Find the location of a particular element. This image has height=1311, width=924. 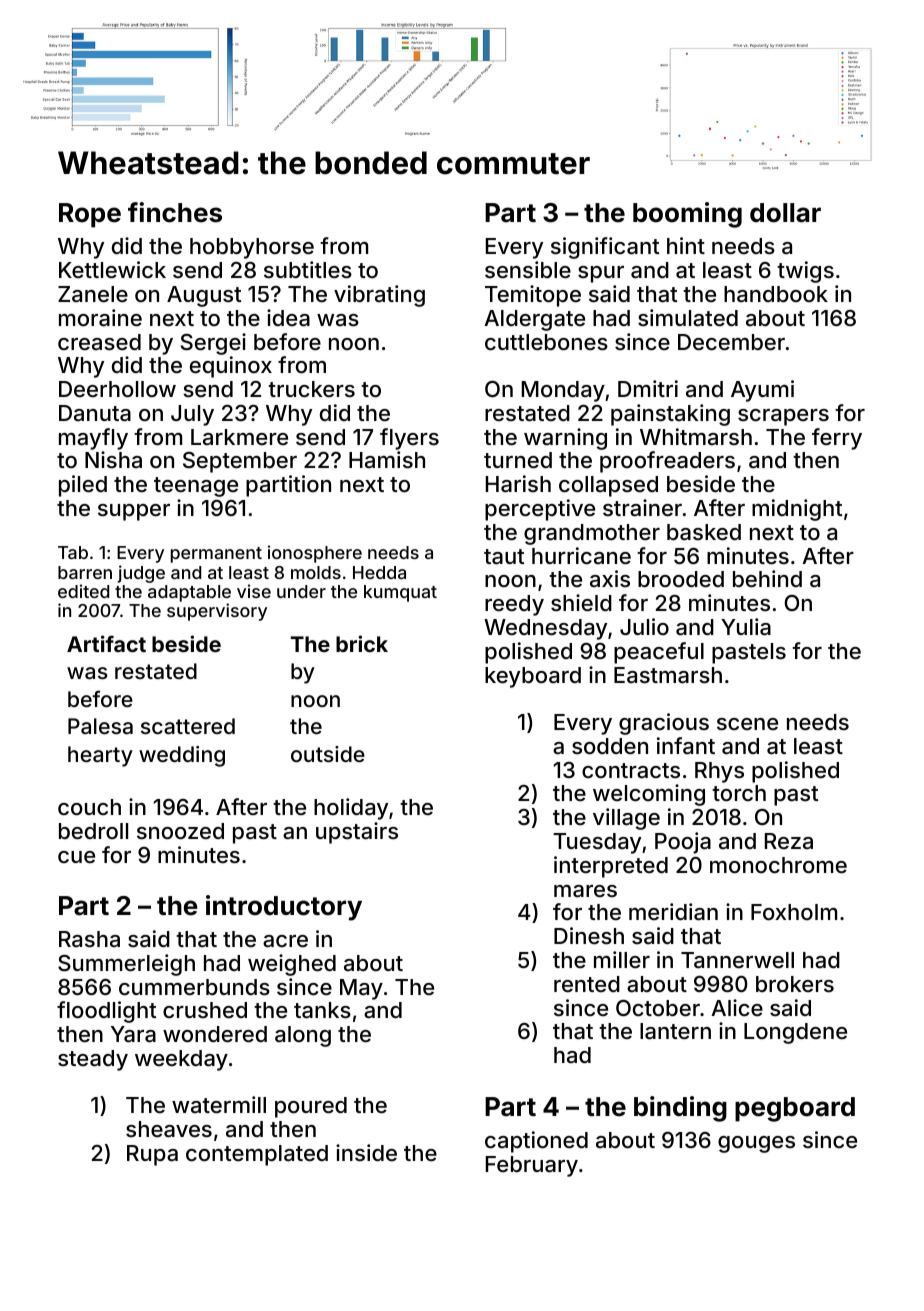

brick is located at coordinates (362, 643).
